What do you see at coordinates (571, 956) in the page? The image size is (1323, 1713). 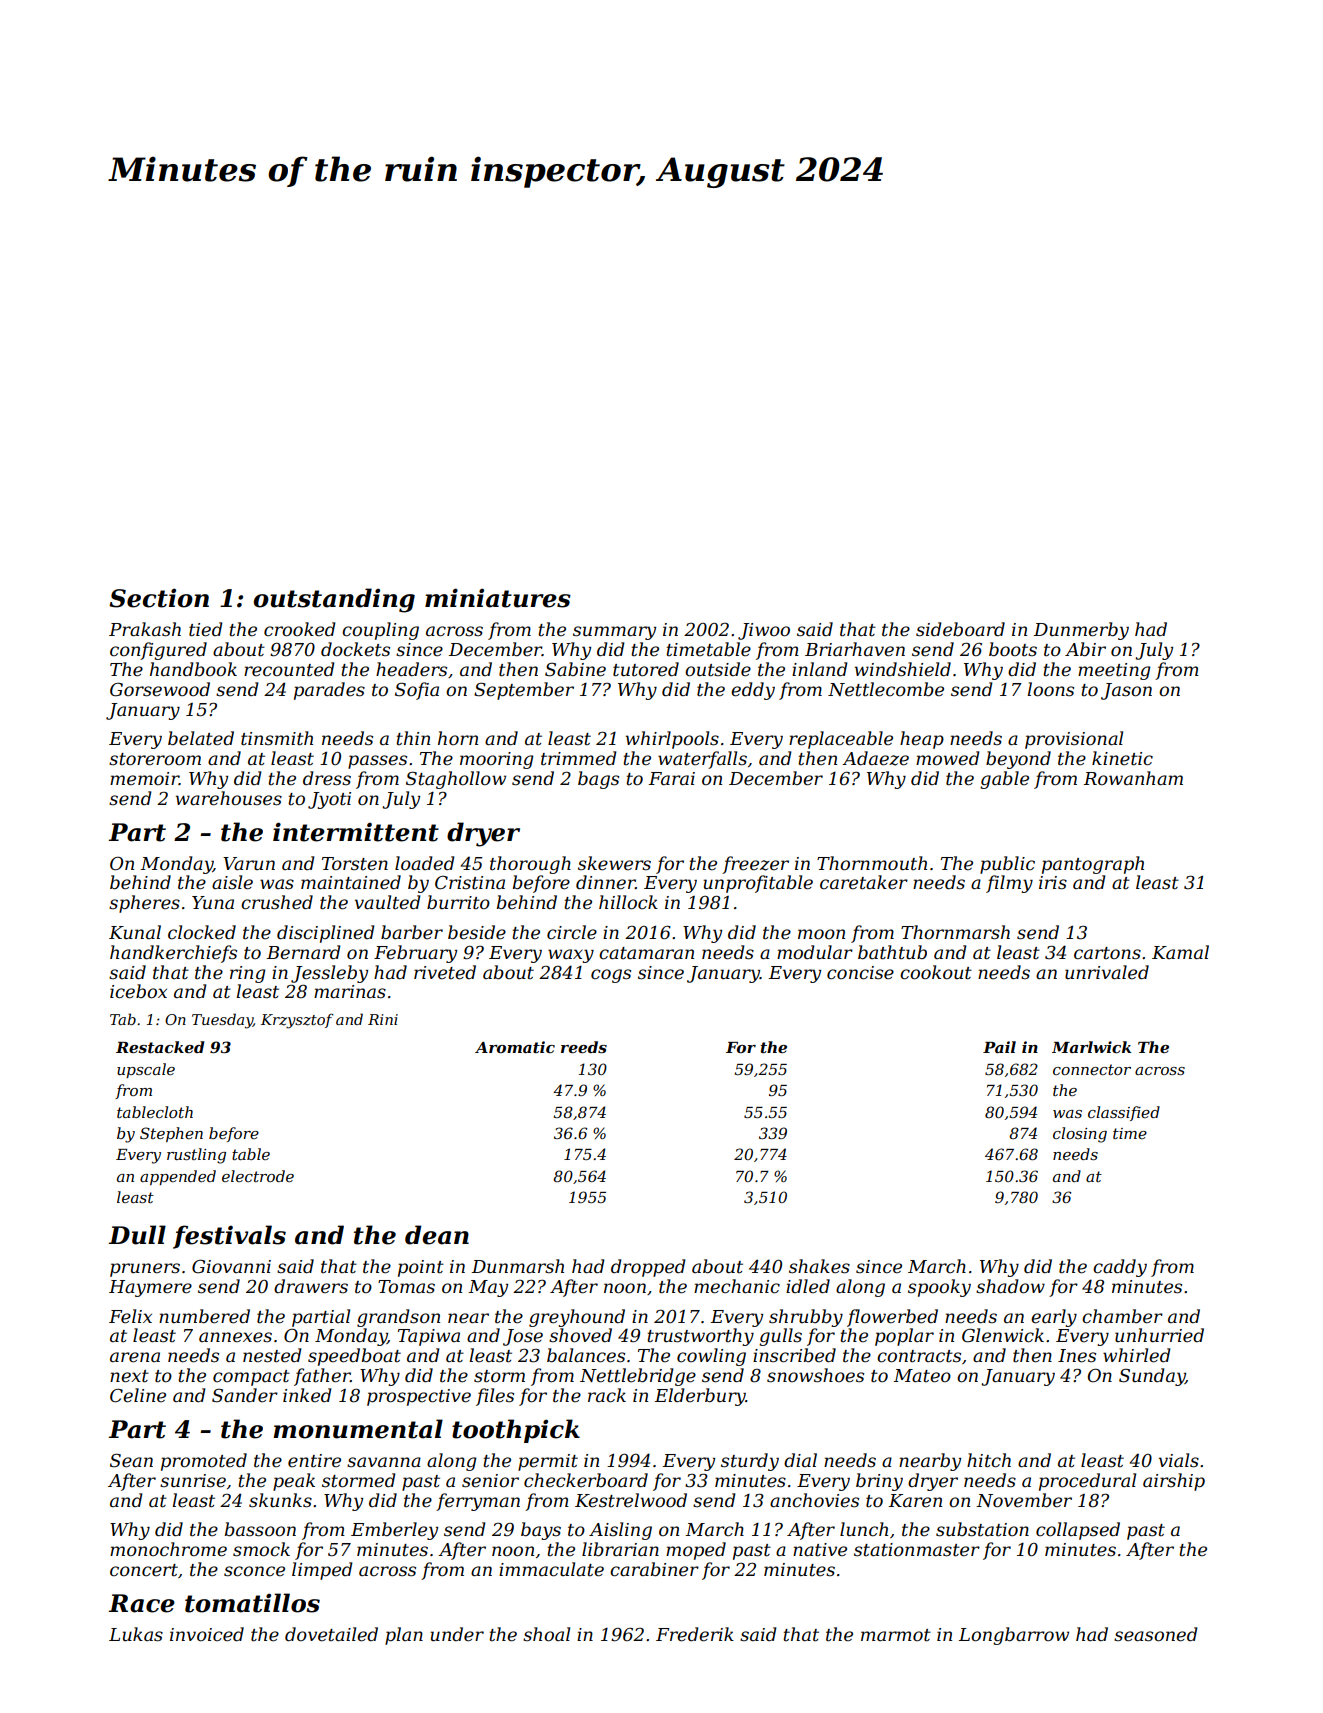 I see `waxy` at bounding box center [571, 956].
